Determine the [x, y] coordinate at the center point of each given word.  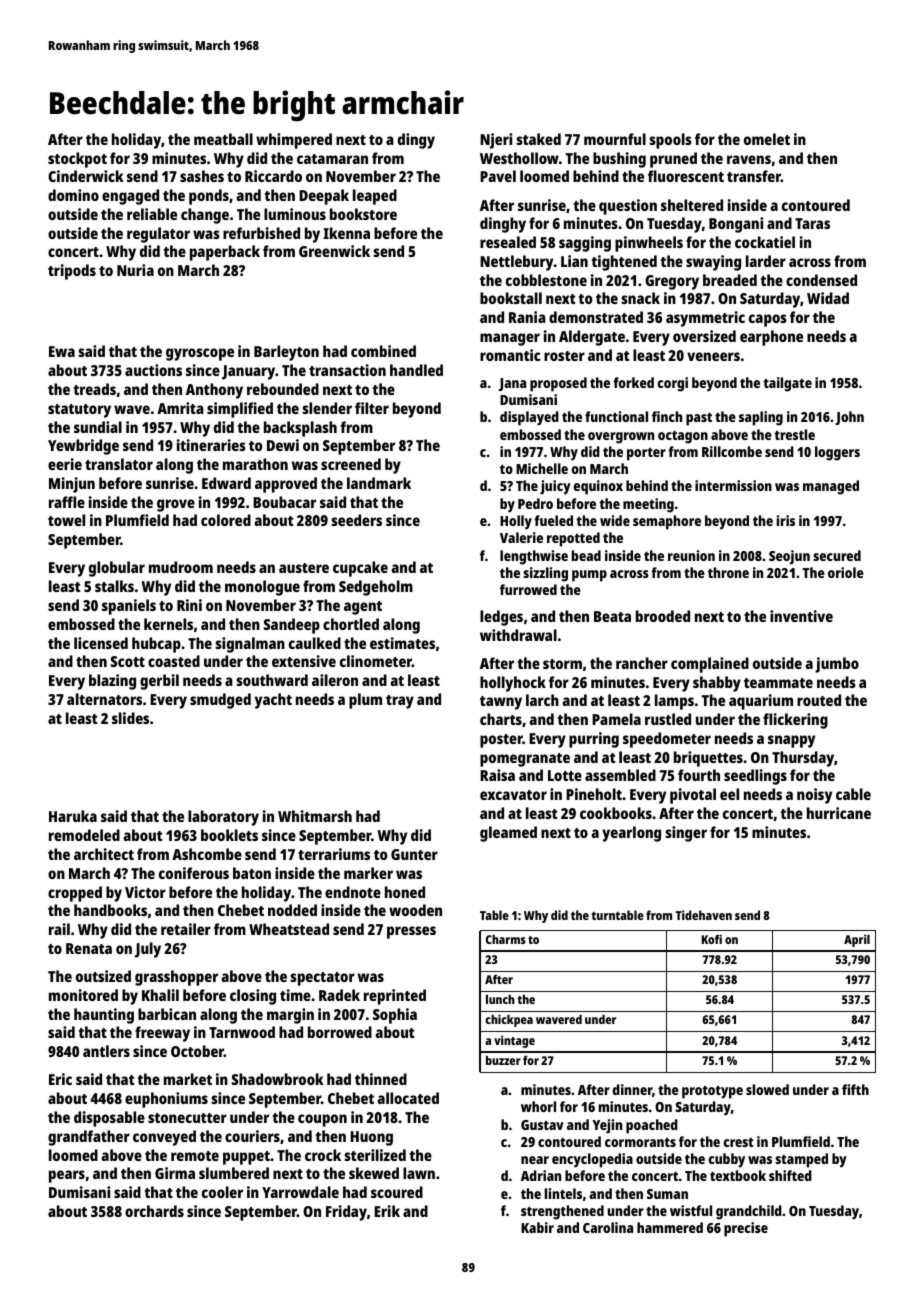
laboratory [223, 818]
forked [633, 382]
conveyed [164, 1138]
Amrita [180, 408]
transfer [754, 176]
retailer [186, 929]
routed [819, 700]
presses [411, 932]
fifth [855, 1089]
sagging [585, 244]
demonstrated [596, 317]
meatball [223, 139]
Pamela [616, 719]
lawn [419, 1173]
